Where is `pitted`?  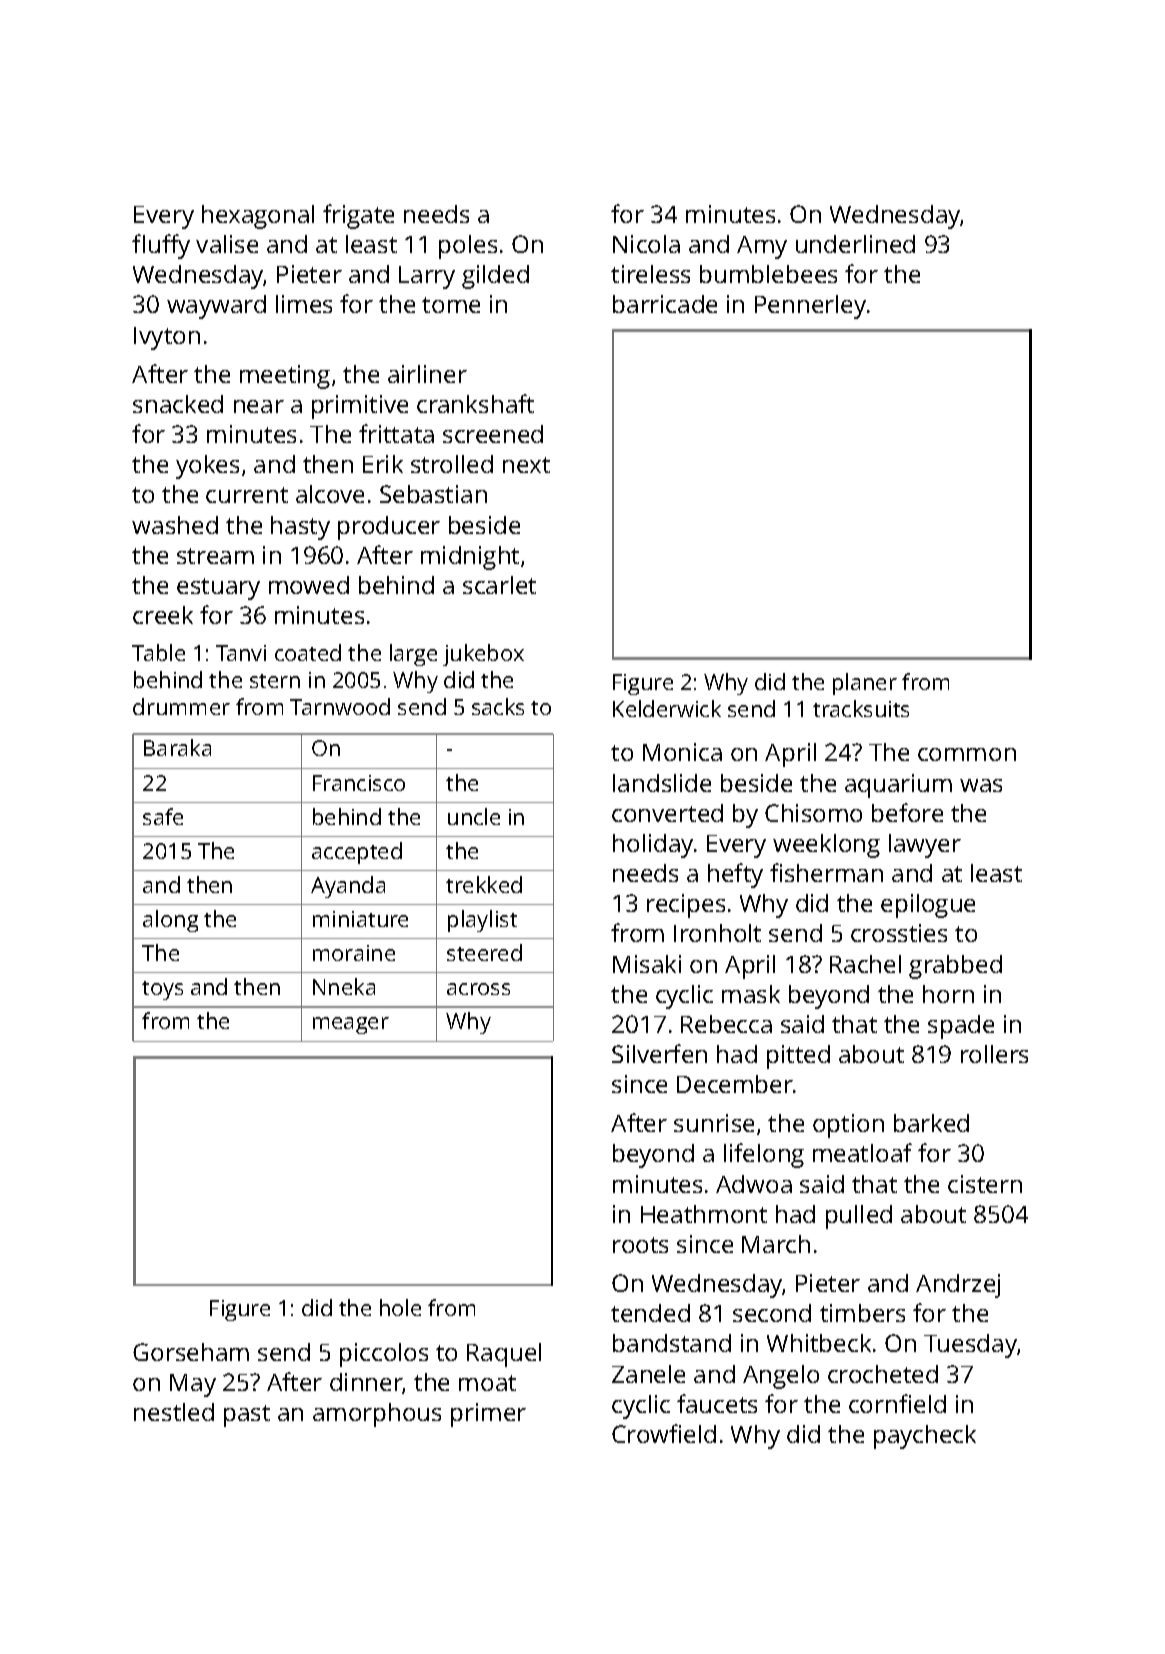
pitted is located at coordinates (798, 1057).
